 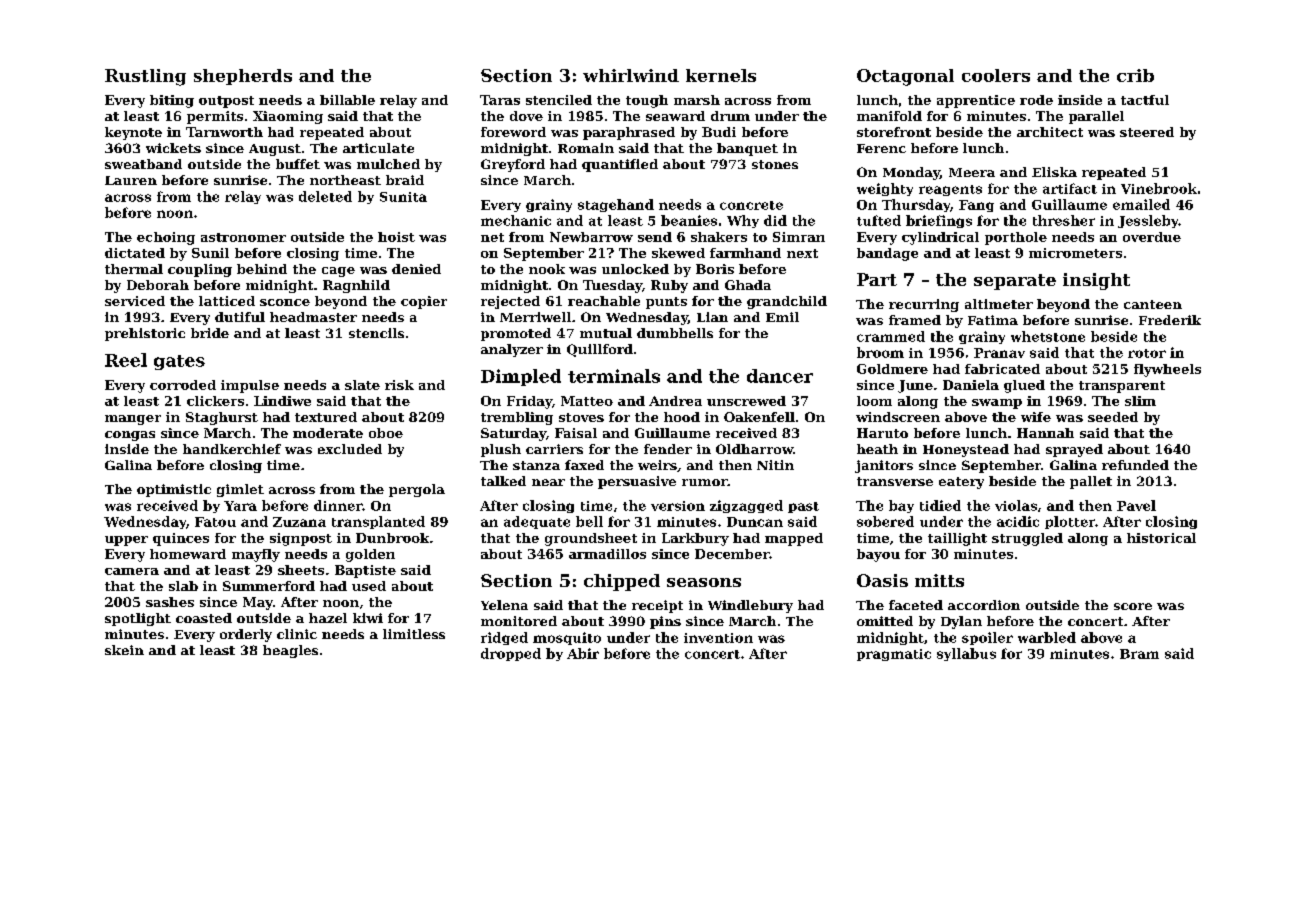 What do you see at coordinates (535, 317) in the screenshot?
I see `Merriwell` at bounding box center [535, 317].
